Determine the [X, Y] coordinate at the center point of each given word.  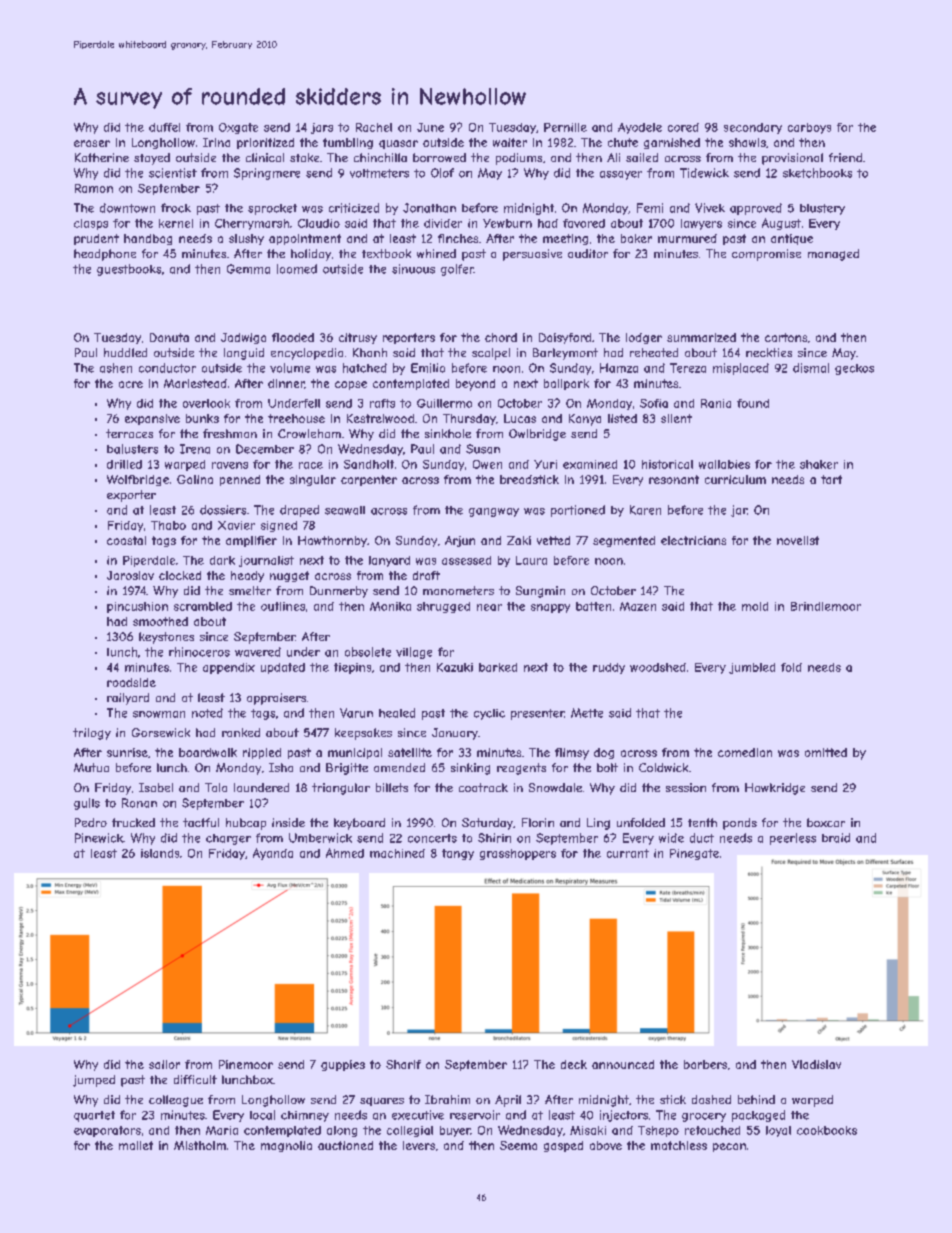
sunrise [127, 752]
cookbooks [827, 1130]
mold [755, 606]
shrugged [443, 607]
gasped [563, 1146]
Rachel [374, 127]
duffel [164, 127]
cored [683, 127]
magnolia [286, 1146]
